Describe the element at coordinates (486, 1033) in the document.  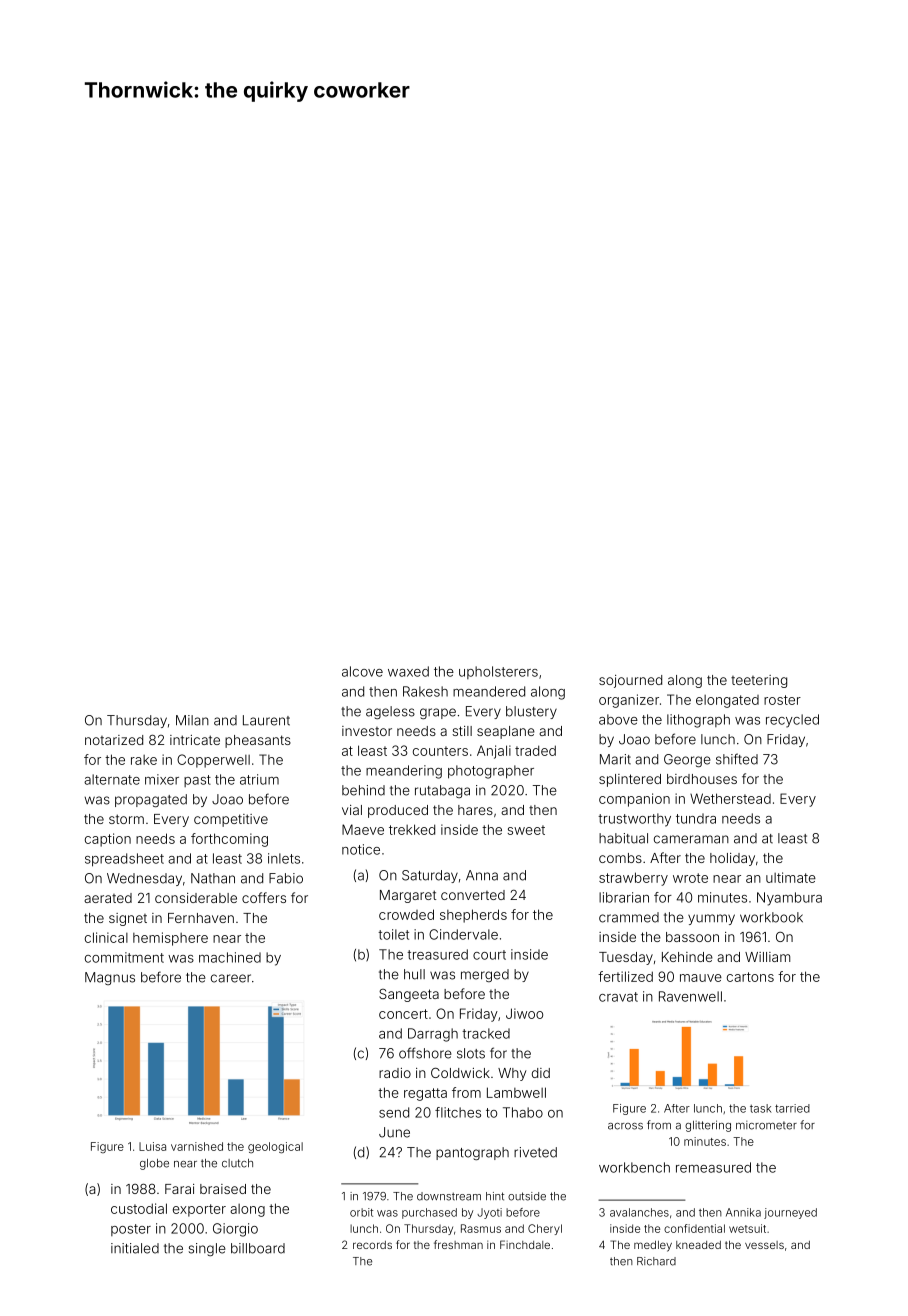
I see `tracked` at that location.
